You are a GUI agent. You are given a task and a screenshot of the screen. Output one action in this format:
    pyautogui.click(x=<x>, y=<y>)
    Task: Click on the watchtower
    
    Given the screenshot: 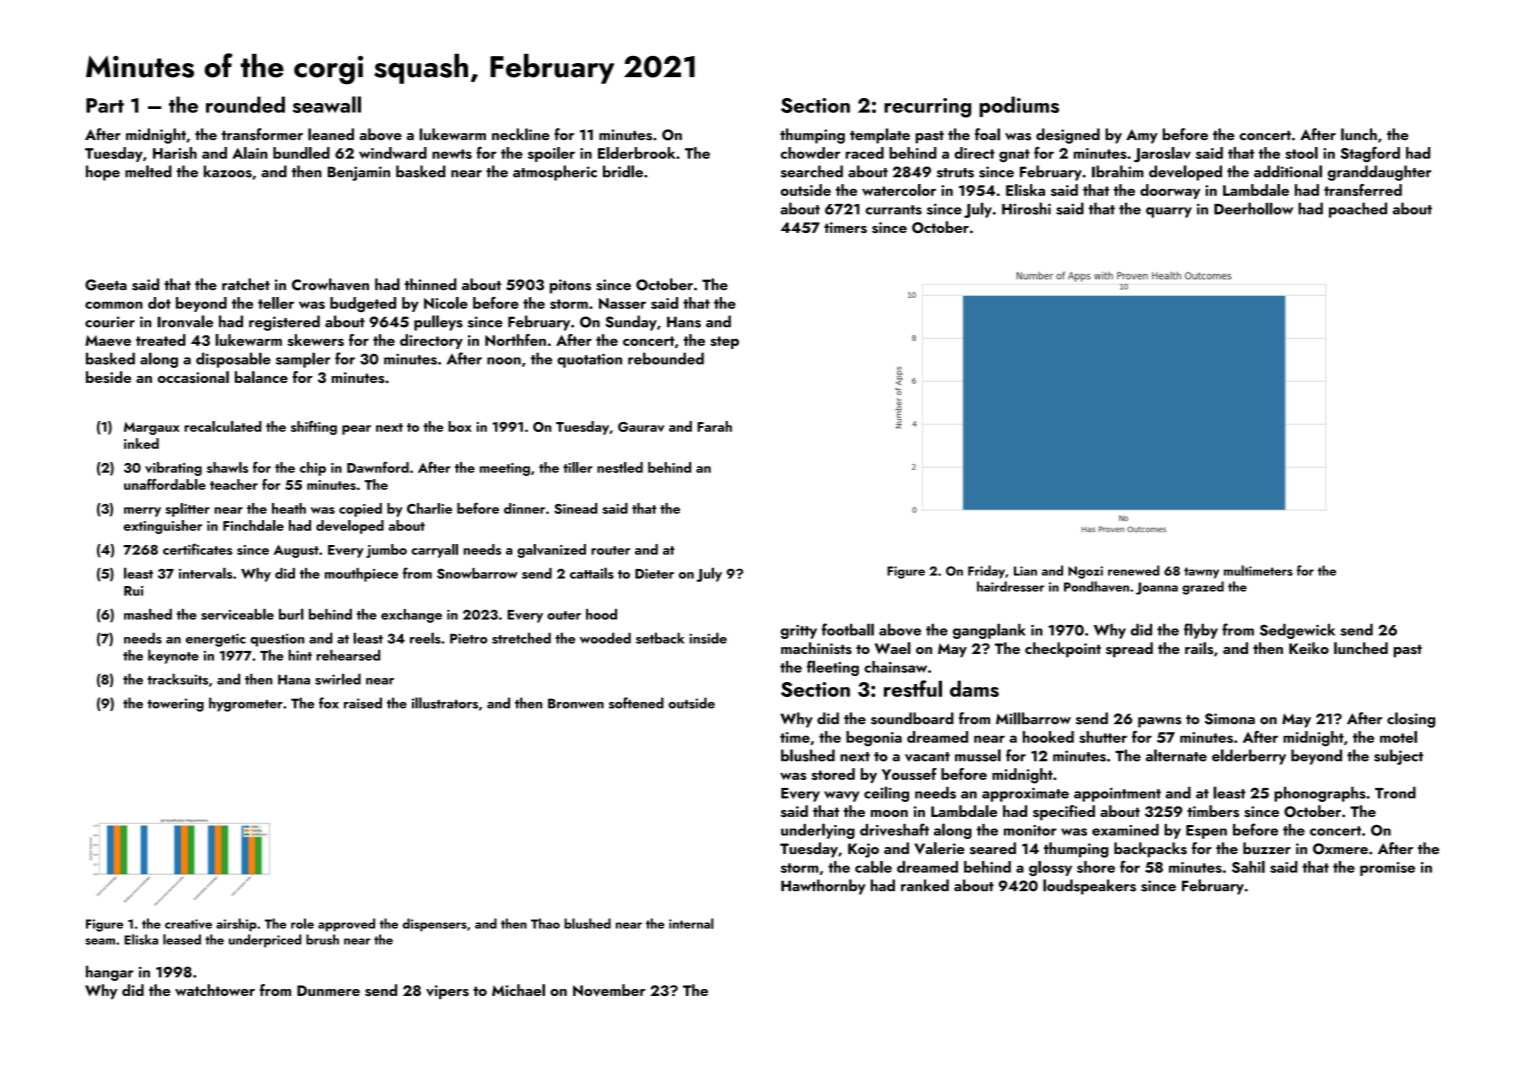 What is the action you would take?
    pyautogui.click(x=215, y=990)
